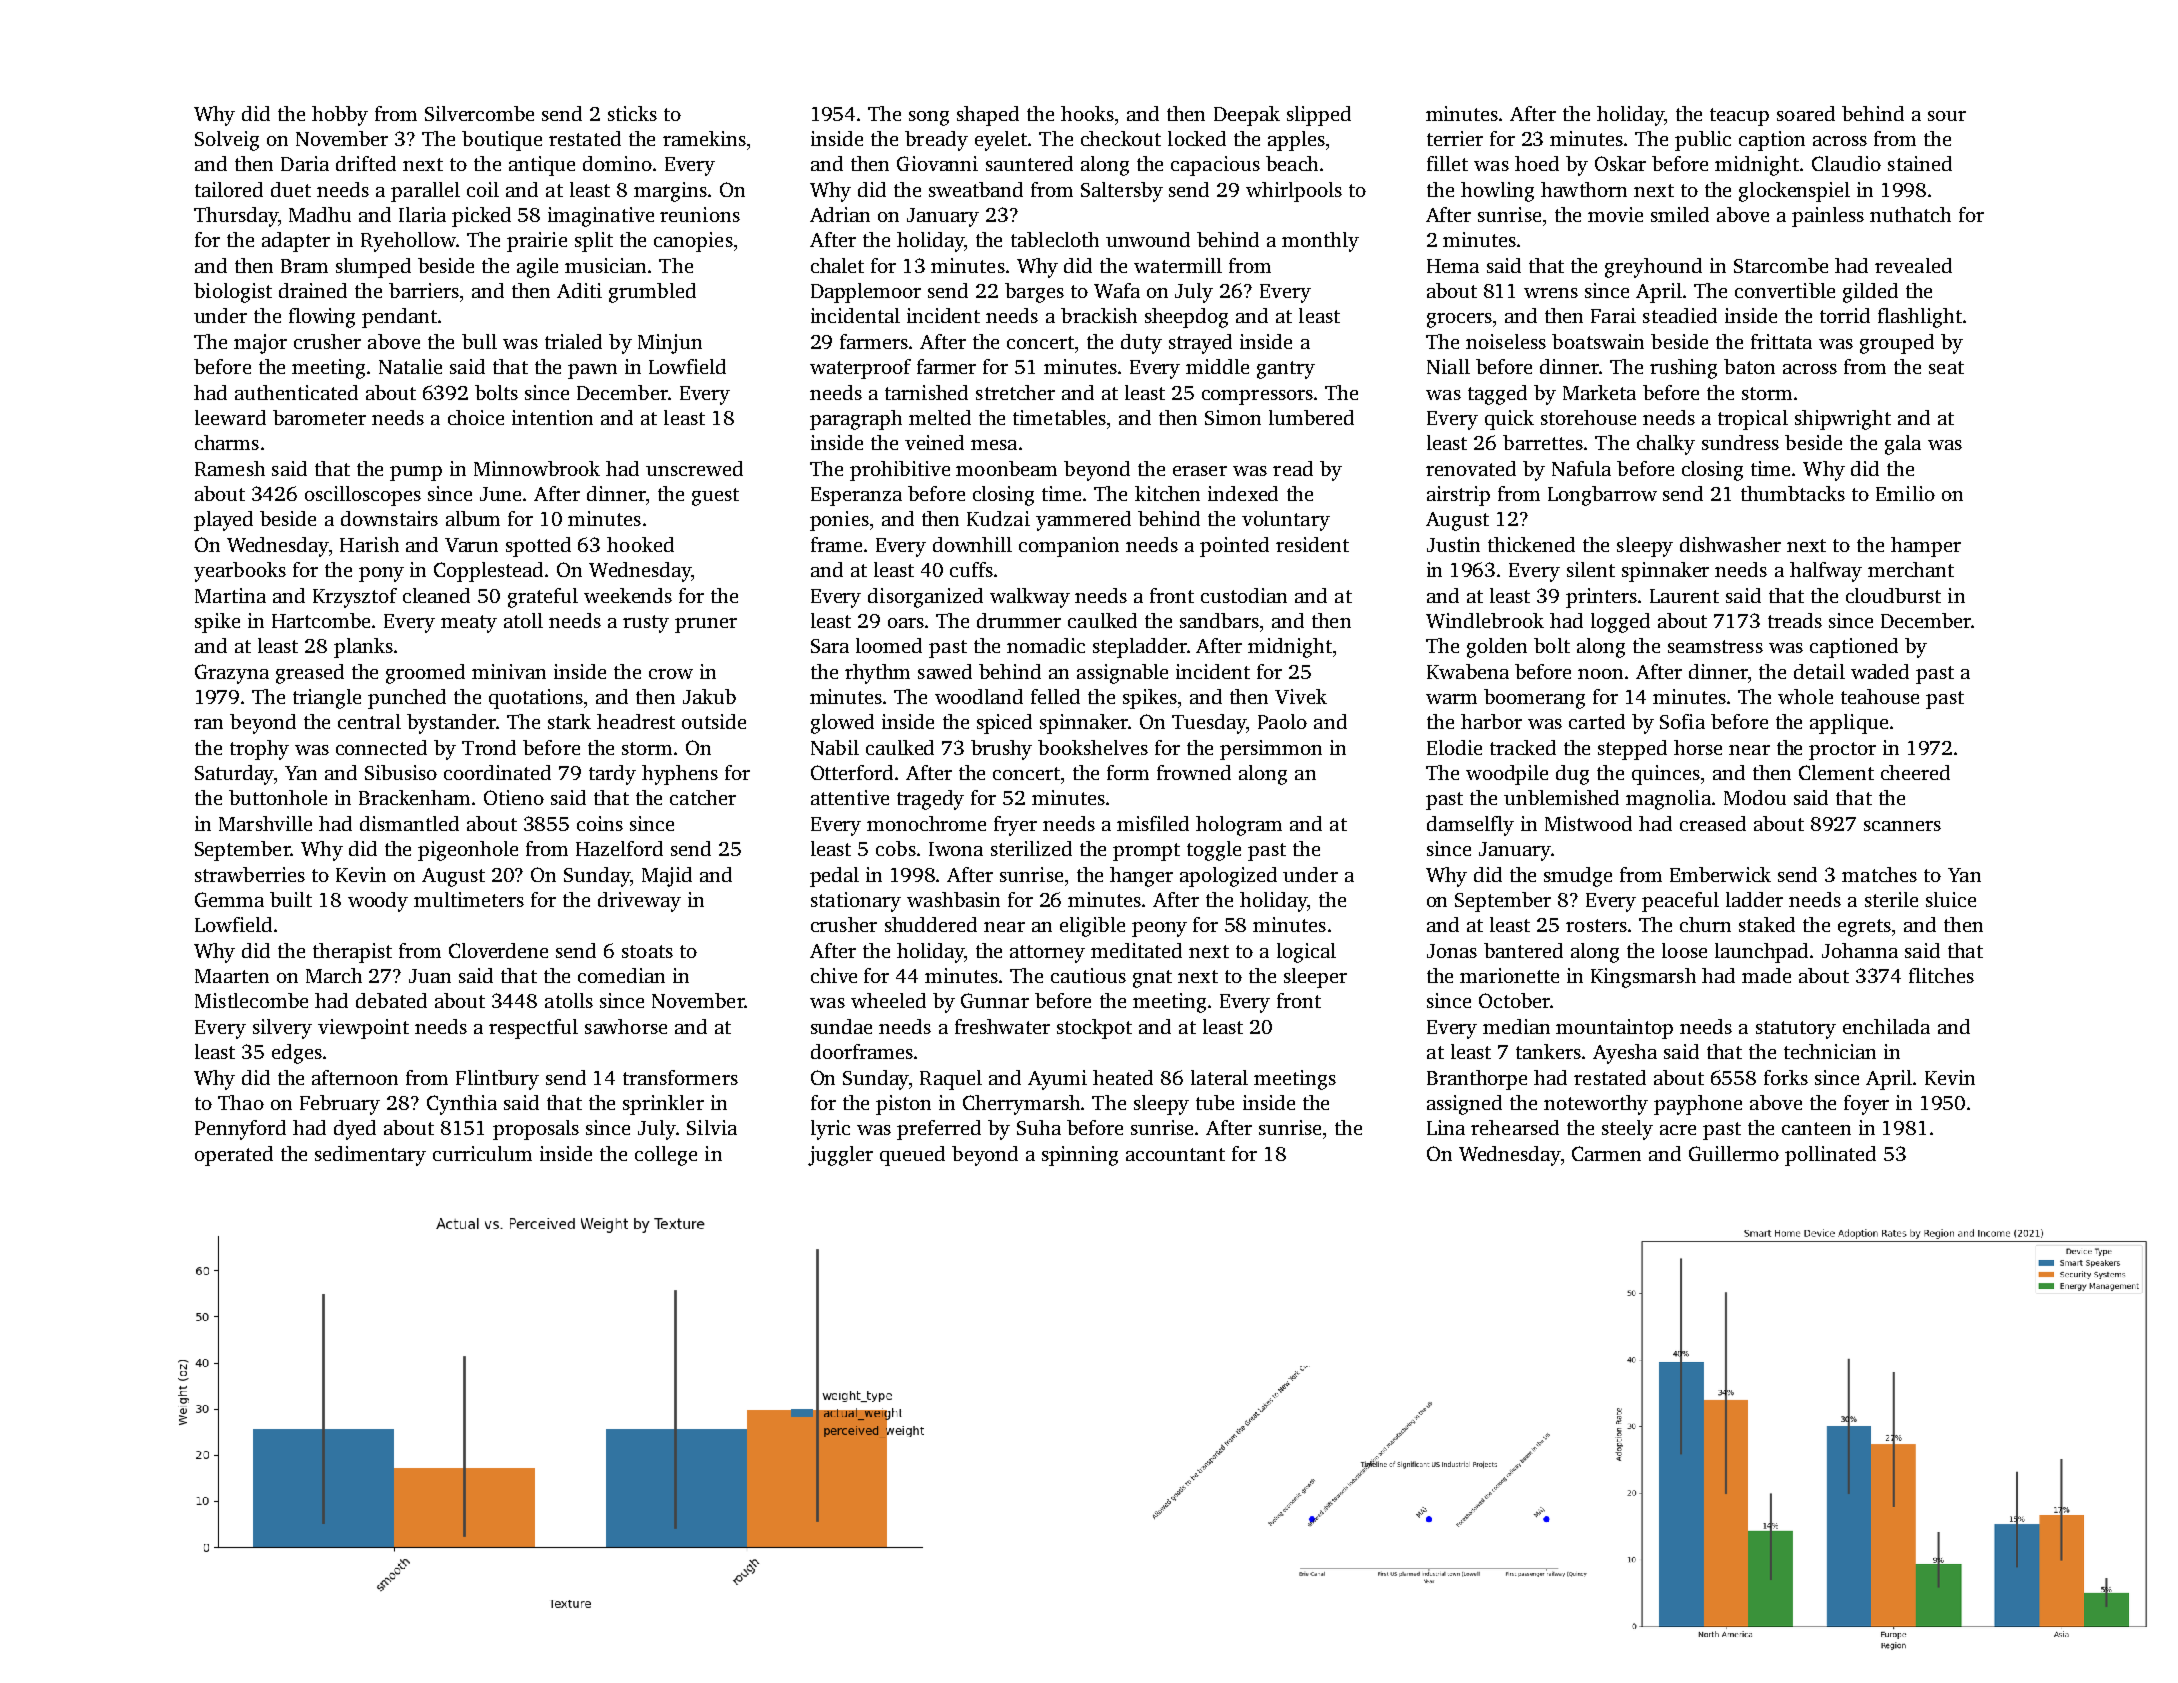 The height and width of the document is (1683, 2178). Describe the element at coordinates (1806, 113) in the document. I see `soared` at that location.
